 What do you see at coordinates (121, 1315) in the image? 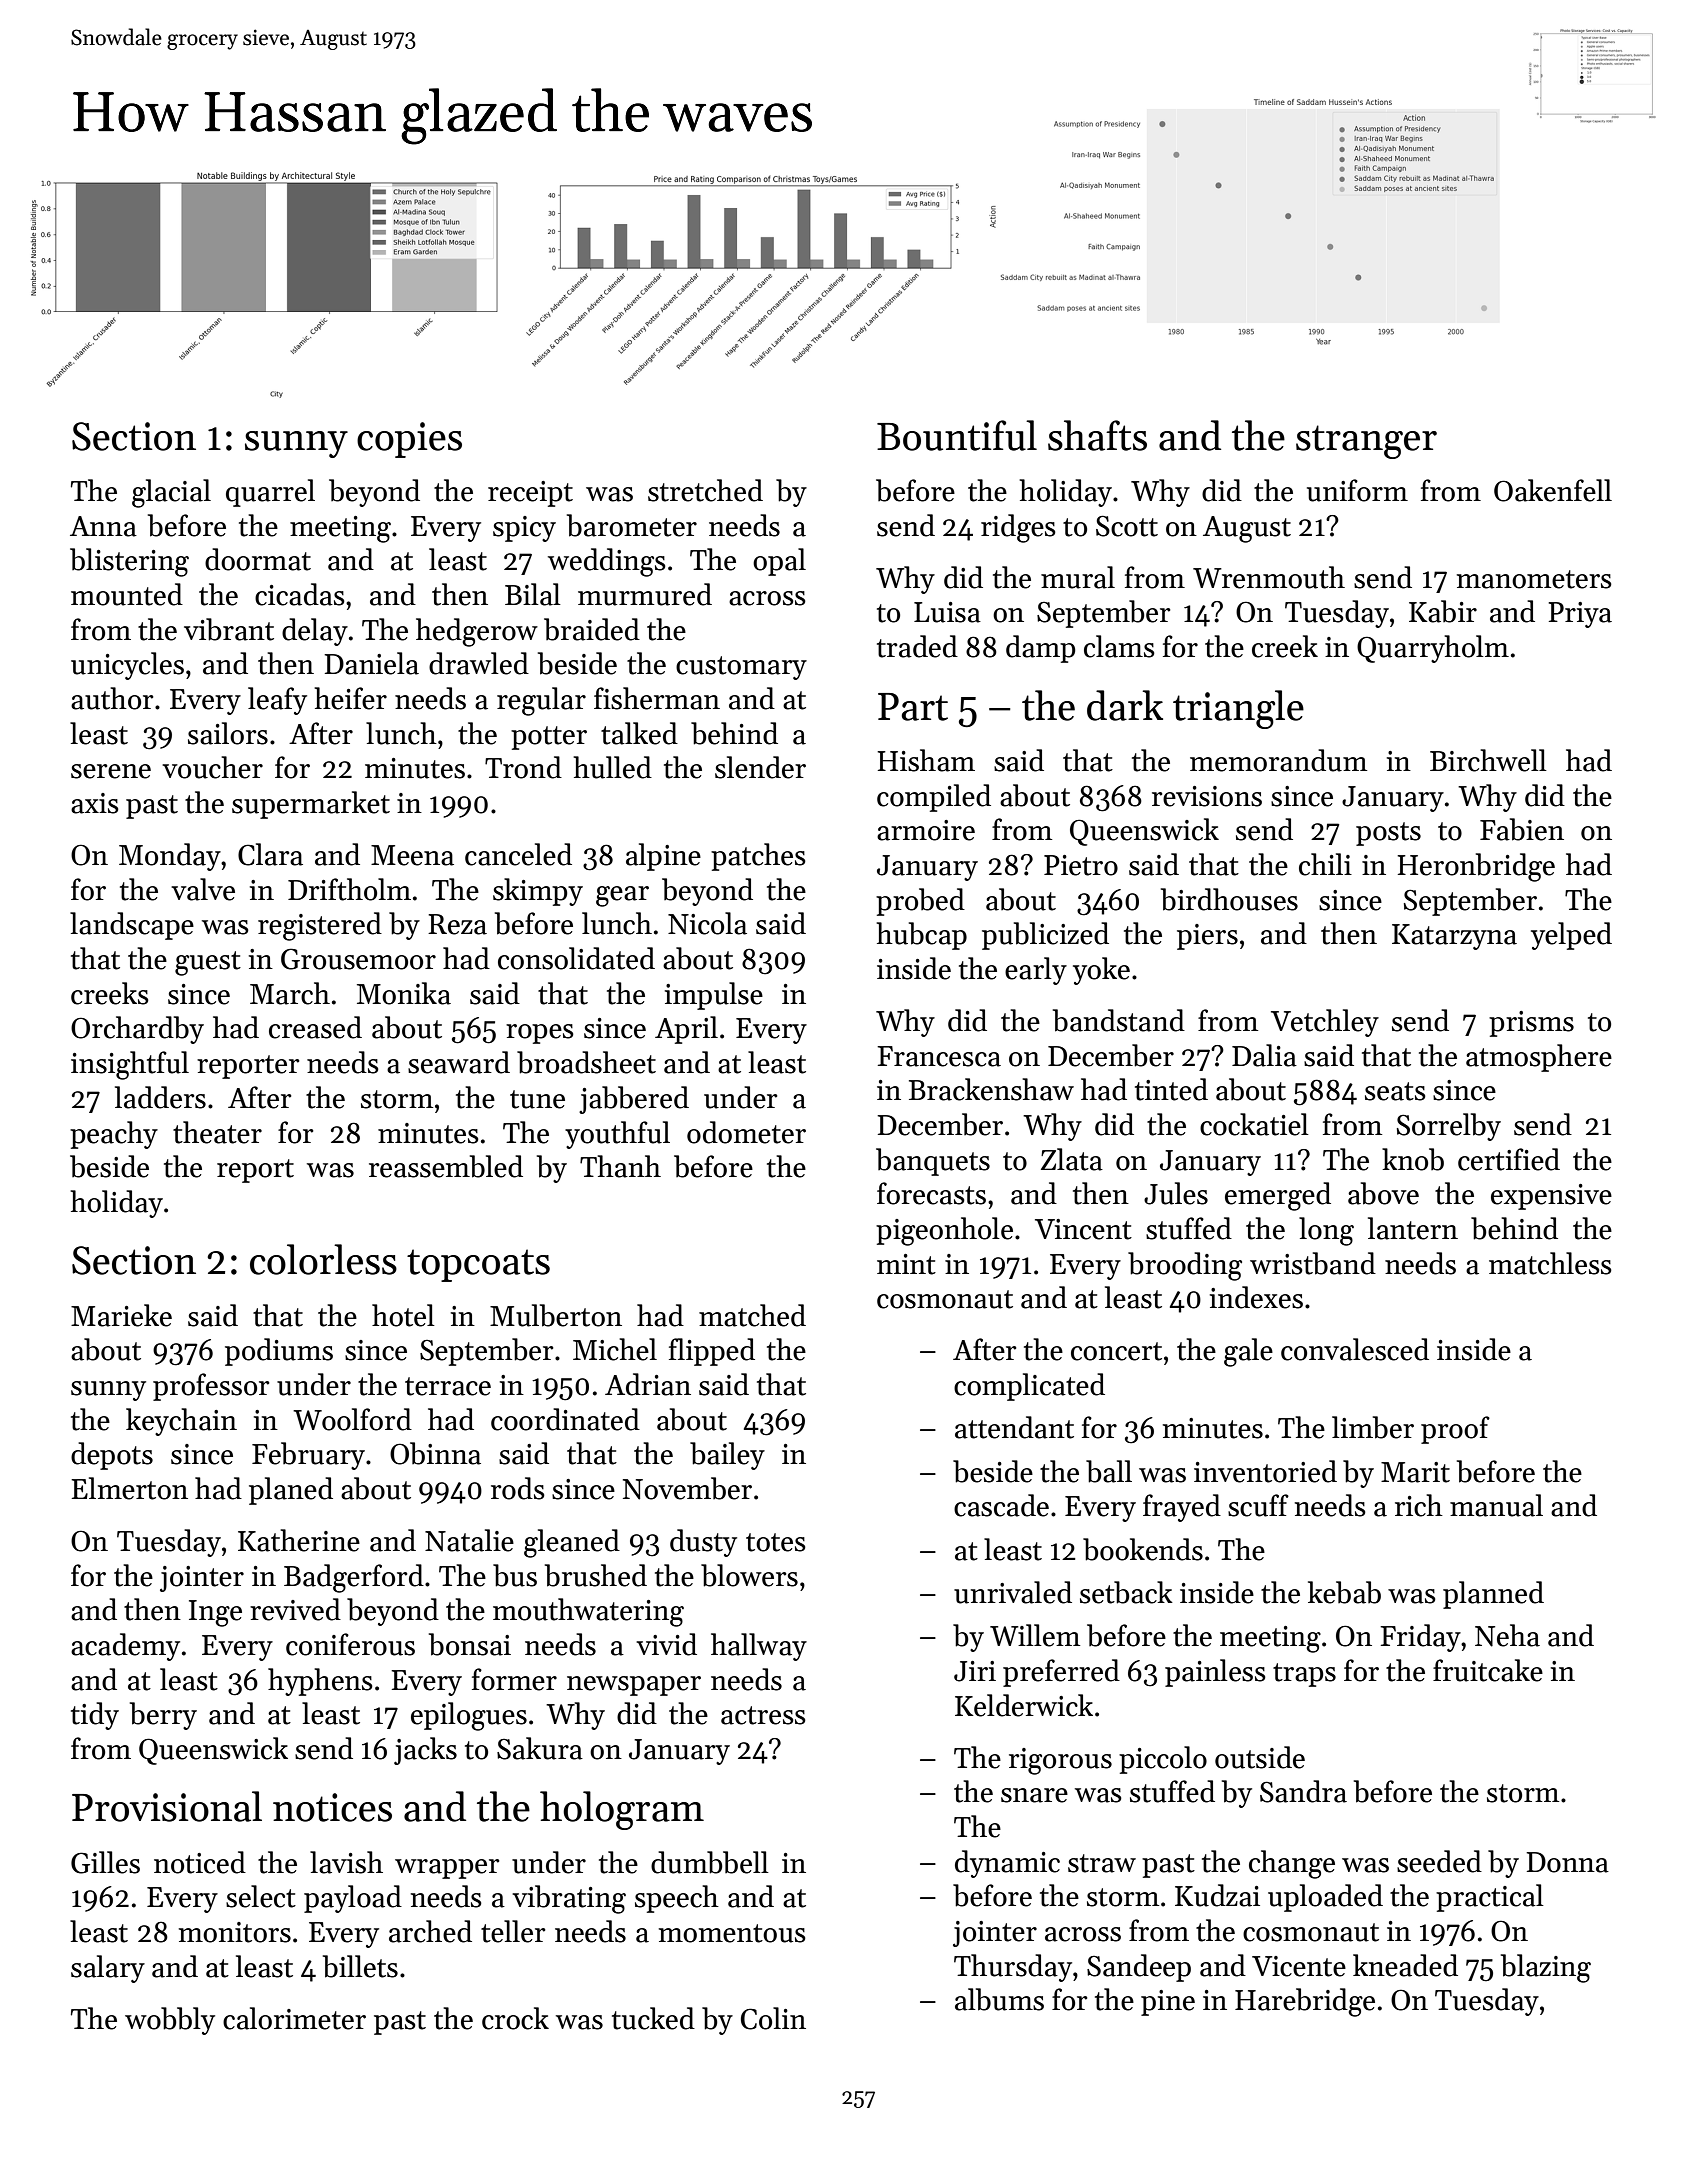
I see `Marieke` at bounding box center [121, 1315].
